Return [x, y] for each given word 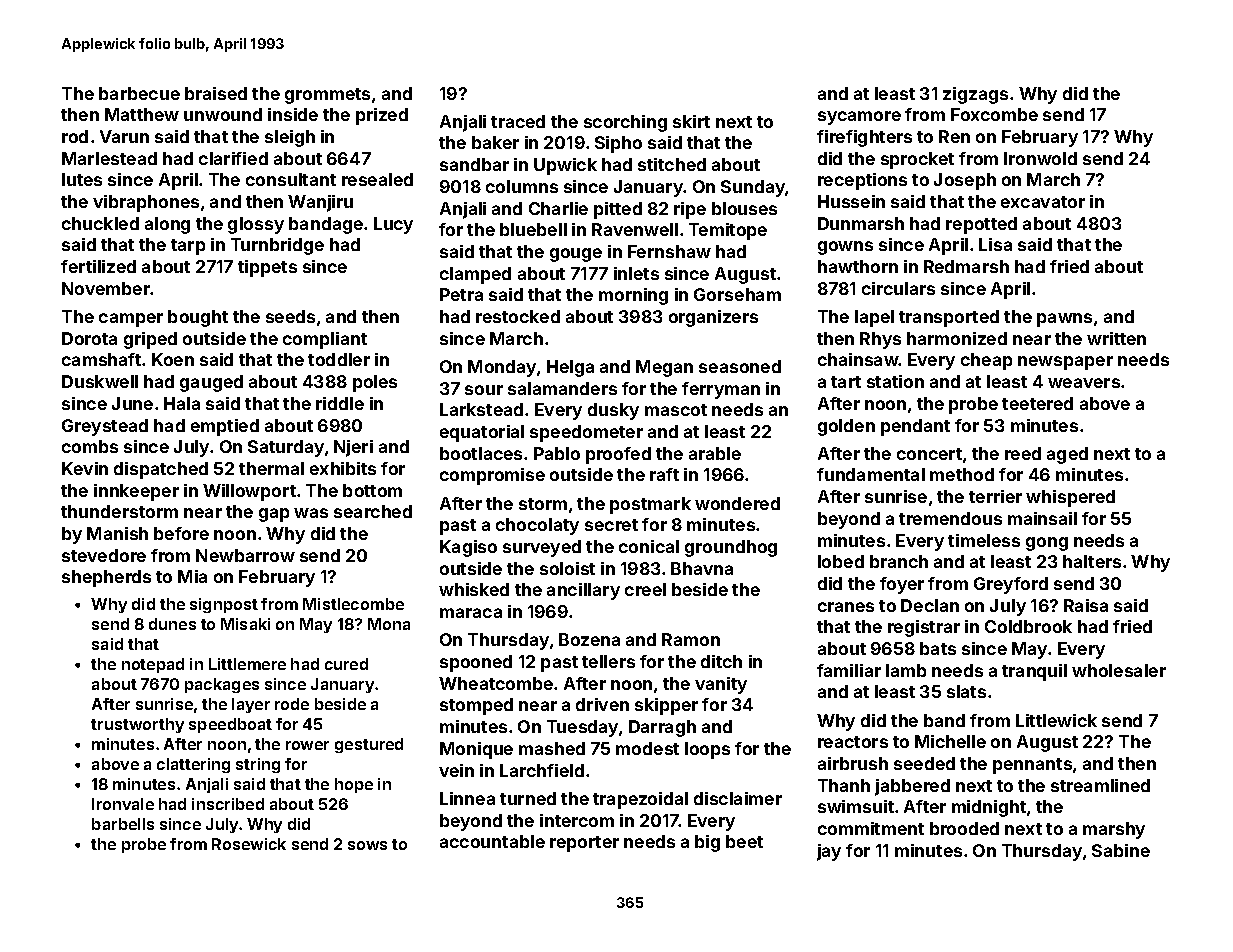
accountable [492, 841]
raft [664, 474]
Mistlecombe [353, 604]
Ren [954, 136]
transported [949, 318]
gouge [576, 255]
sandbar [474, 164]
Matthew [142, 114]
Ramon [691, 639]
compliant [325, 340]
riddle [340, 403]
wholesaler [1119, 670]
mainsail [1042, 518]
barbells [123, 824]
